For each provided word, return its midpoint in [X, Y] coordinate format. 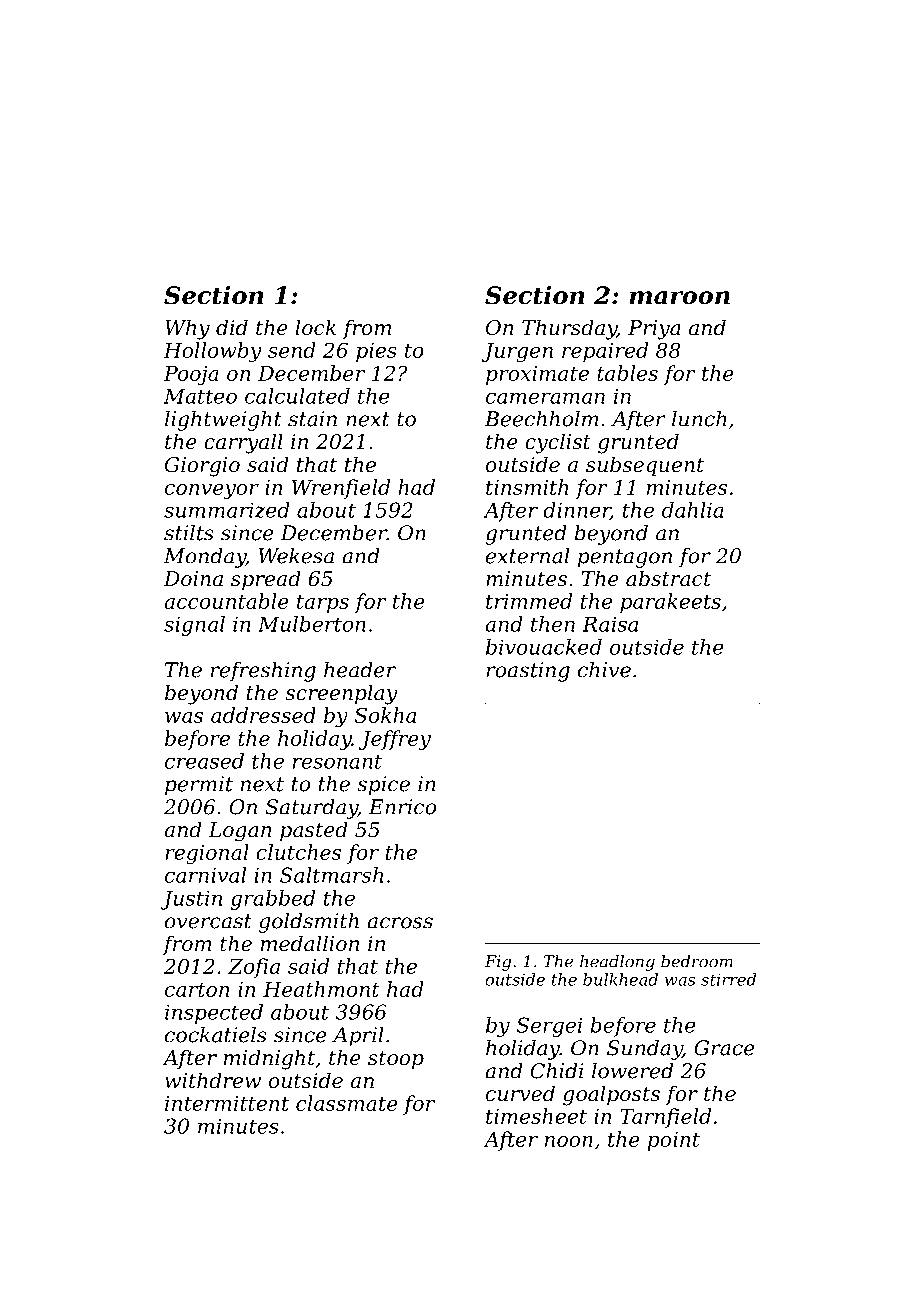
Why [187, 329]
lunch [699, 419]
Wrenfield [341, 489]
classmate [347, 1103]
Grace [724, 1048]
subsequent [645, 466]
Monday [205, 558]
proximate [537, 375]
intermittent [227, 1103]
